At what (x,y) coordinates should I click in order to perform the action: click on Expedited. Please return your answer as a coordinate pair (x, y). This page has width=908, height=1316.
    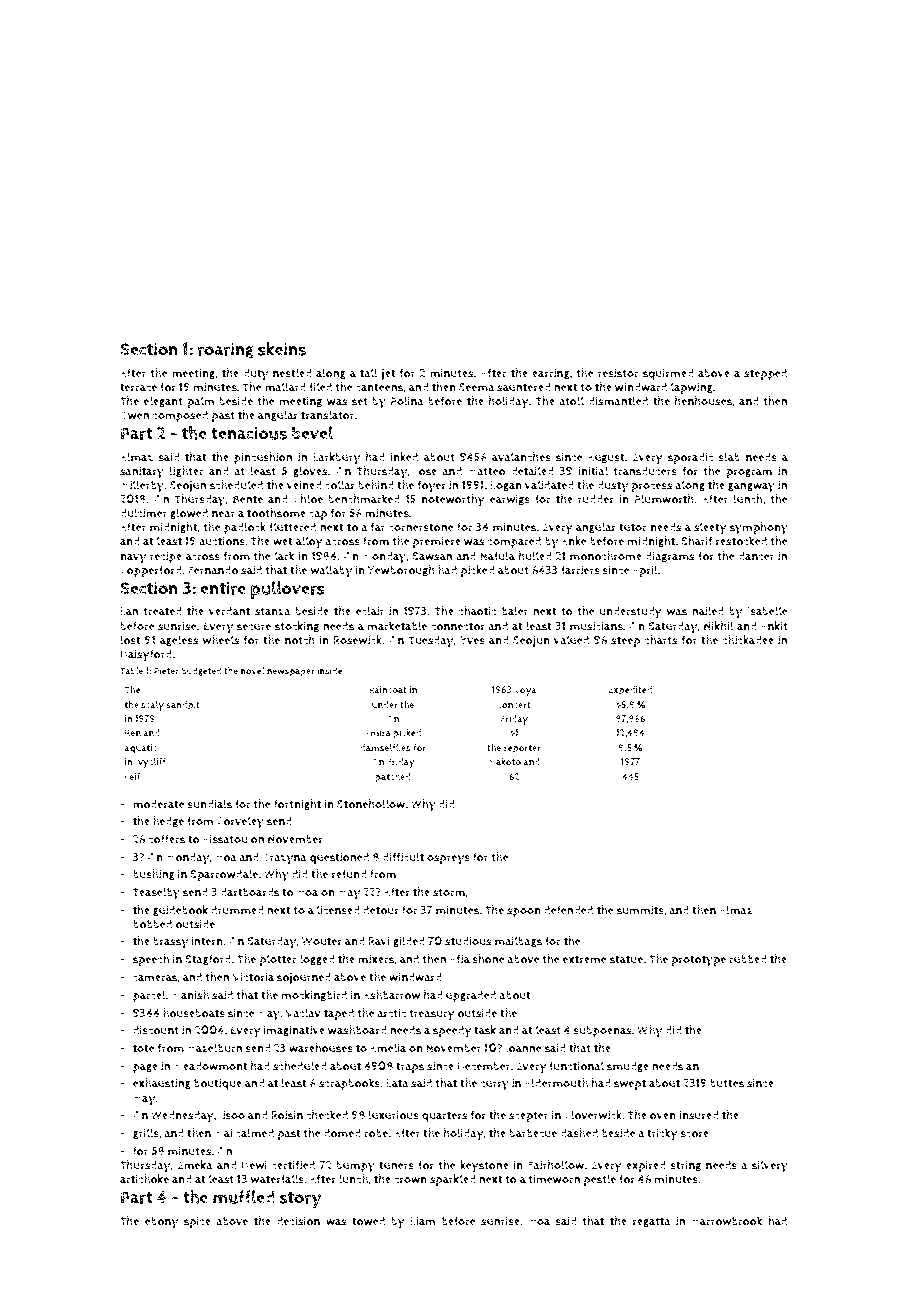
    Looking at the image, I should click on (630, 691).
